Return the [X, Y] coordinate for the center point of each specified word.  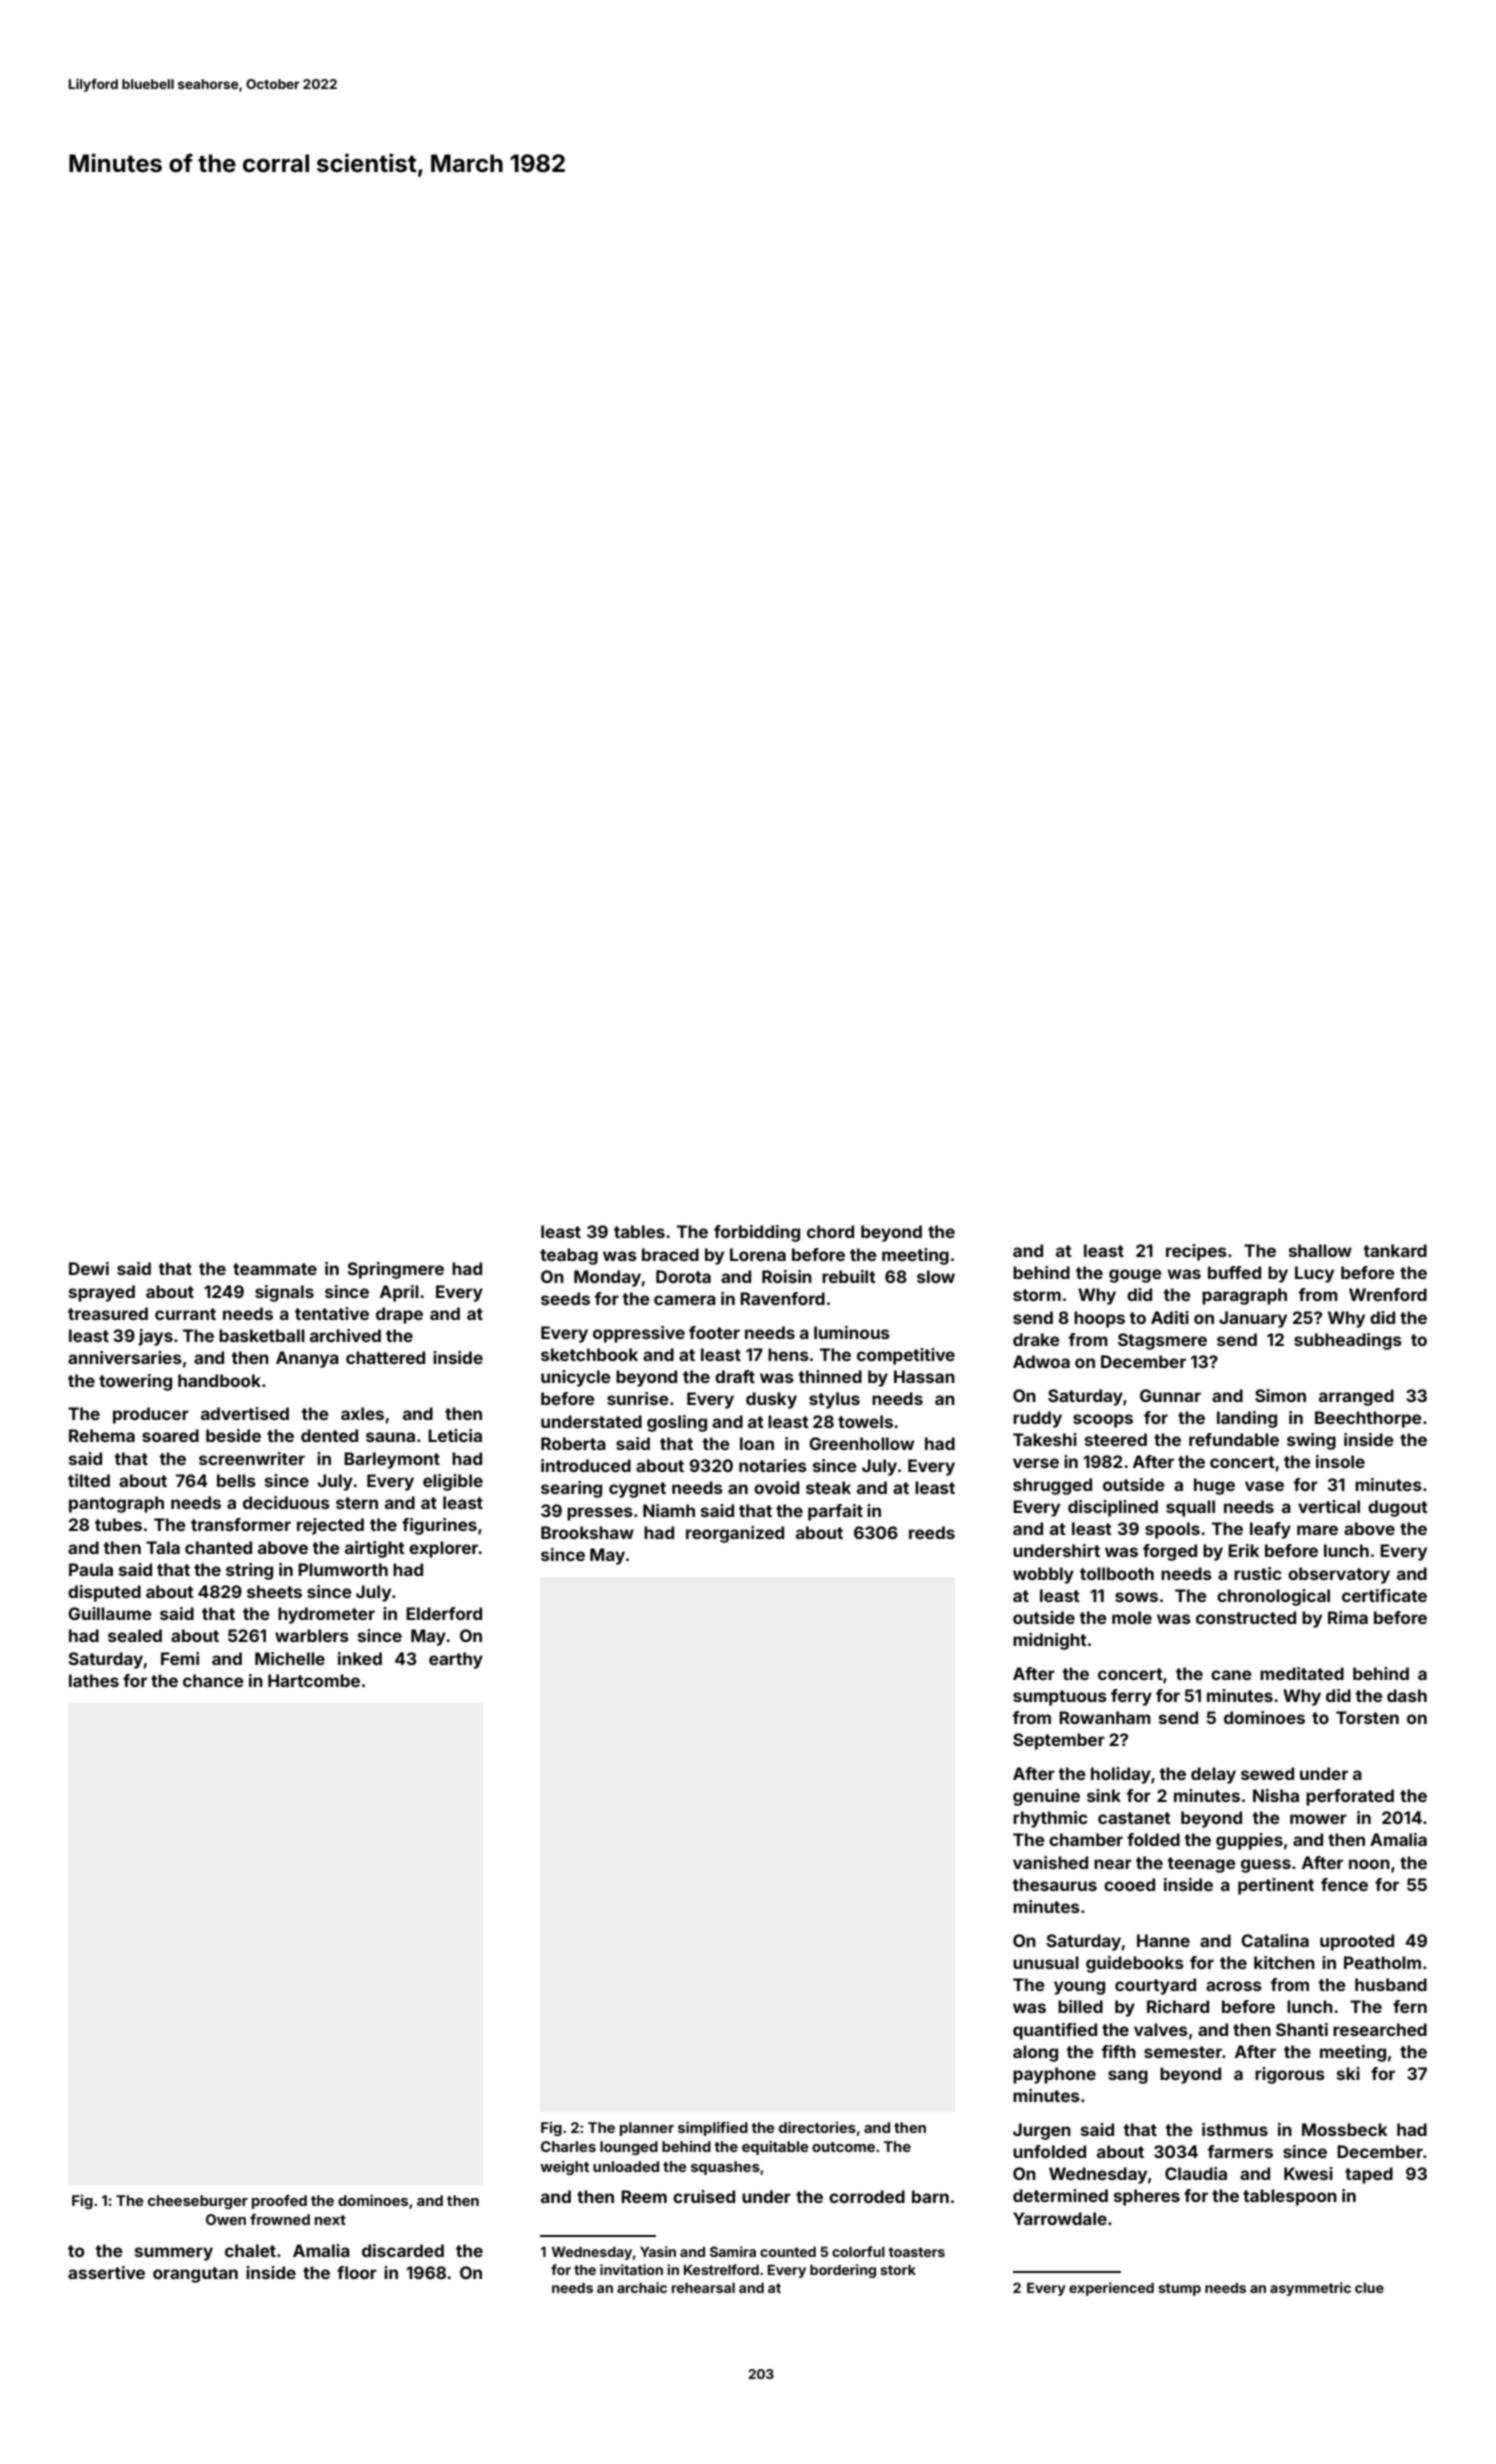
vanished [1050, 1862]
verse [1036, 1463]
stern [357, 1503]
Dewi [89, 1268]
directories [817, 2127]
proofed [279, 2202]
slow [936, 1276]
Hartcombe [314, 1680]
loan [757, 1443]
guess [1266, 1866]
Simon [1280, 1395]
